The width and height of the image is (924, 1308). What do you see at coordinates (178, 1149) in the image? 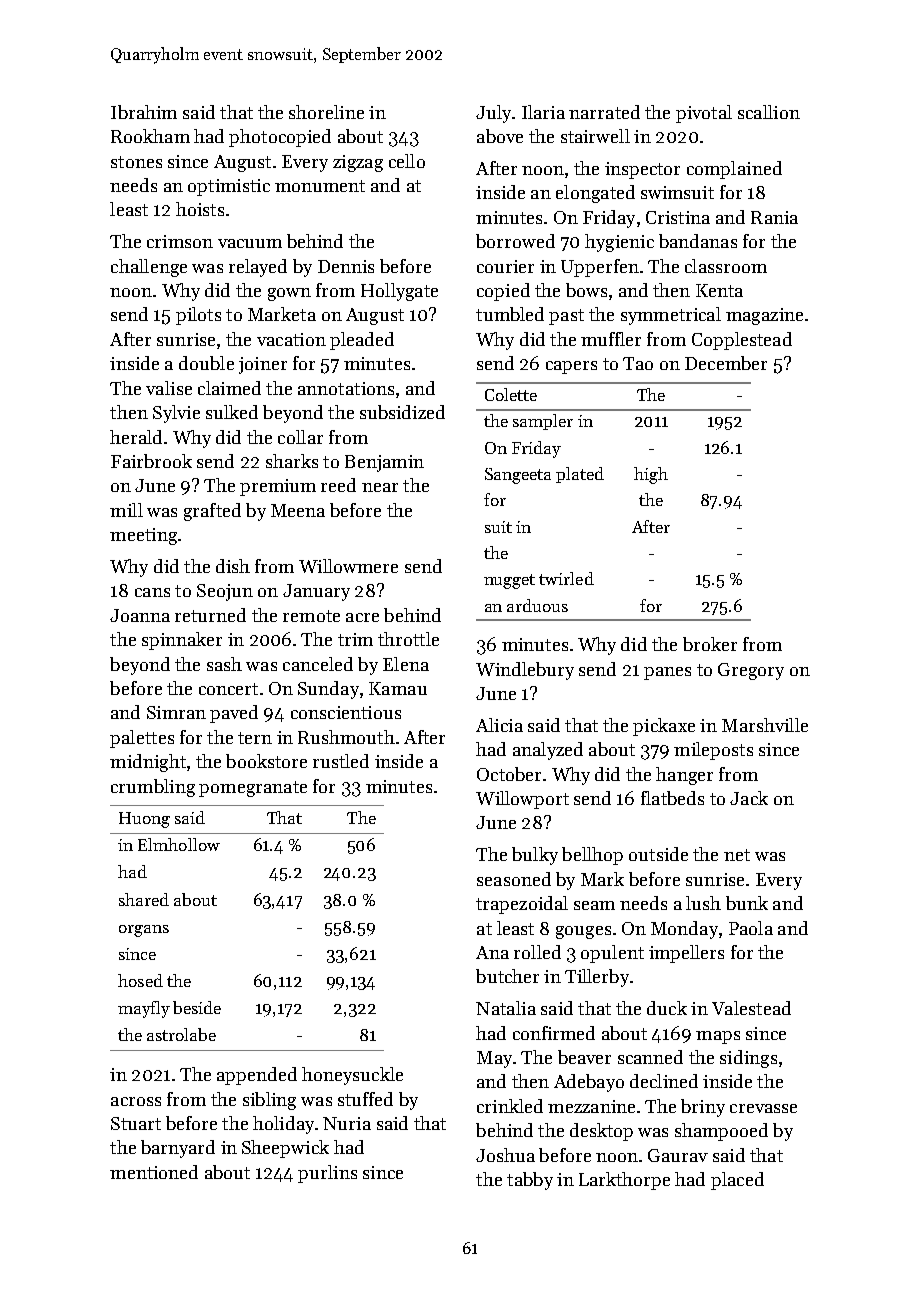
I see `barnyard` at bounding box center [178, 1149].
